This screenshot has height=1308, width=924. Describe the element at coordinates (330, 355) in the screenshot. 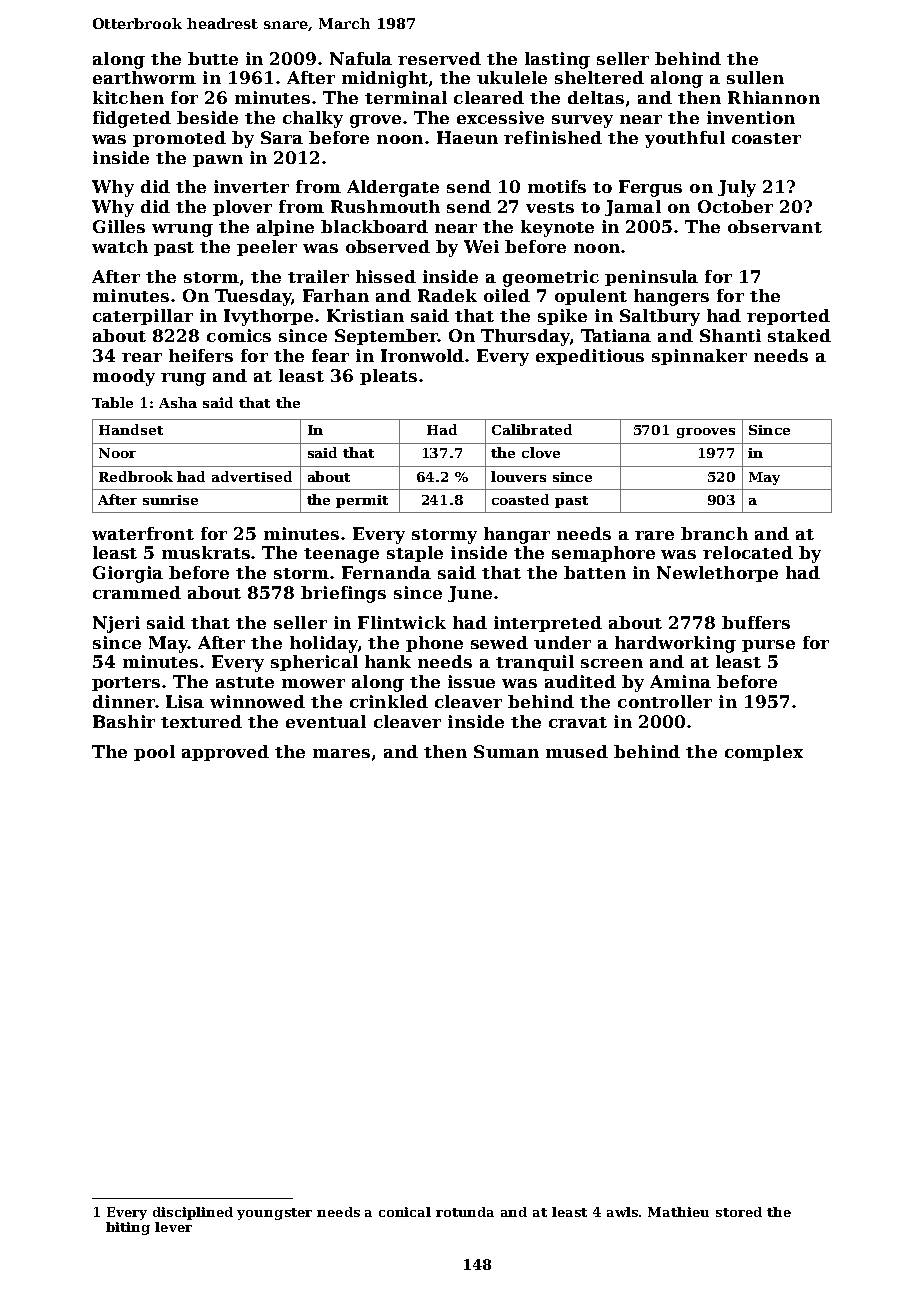

I see `fear` at that location.
